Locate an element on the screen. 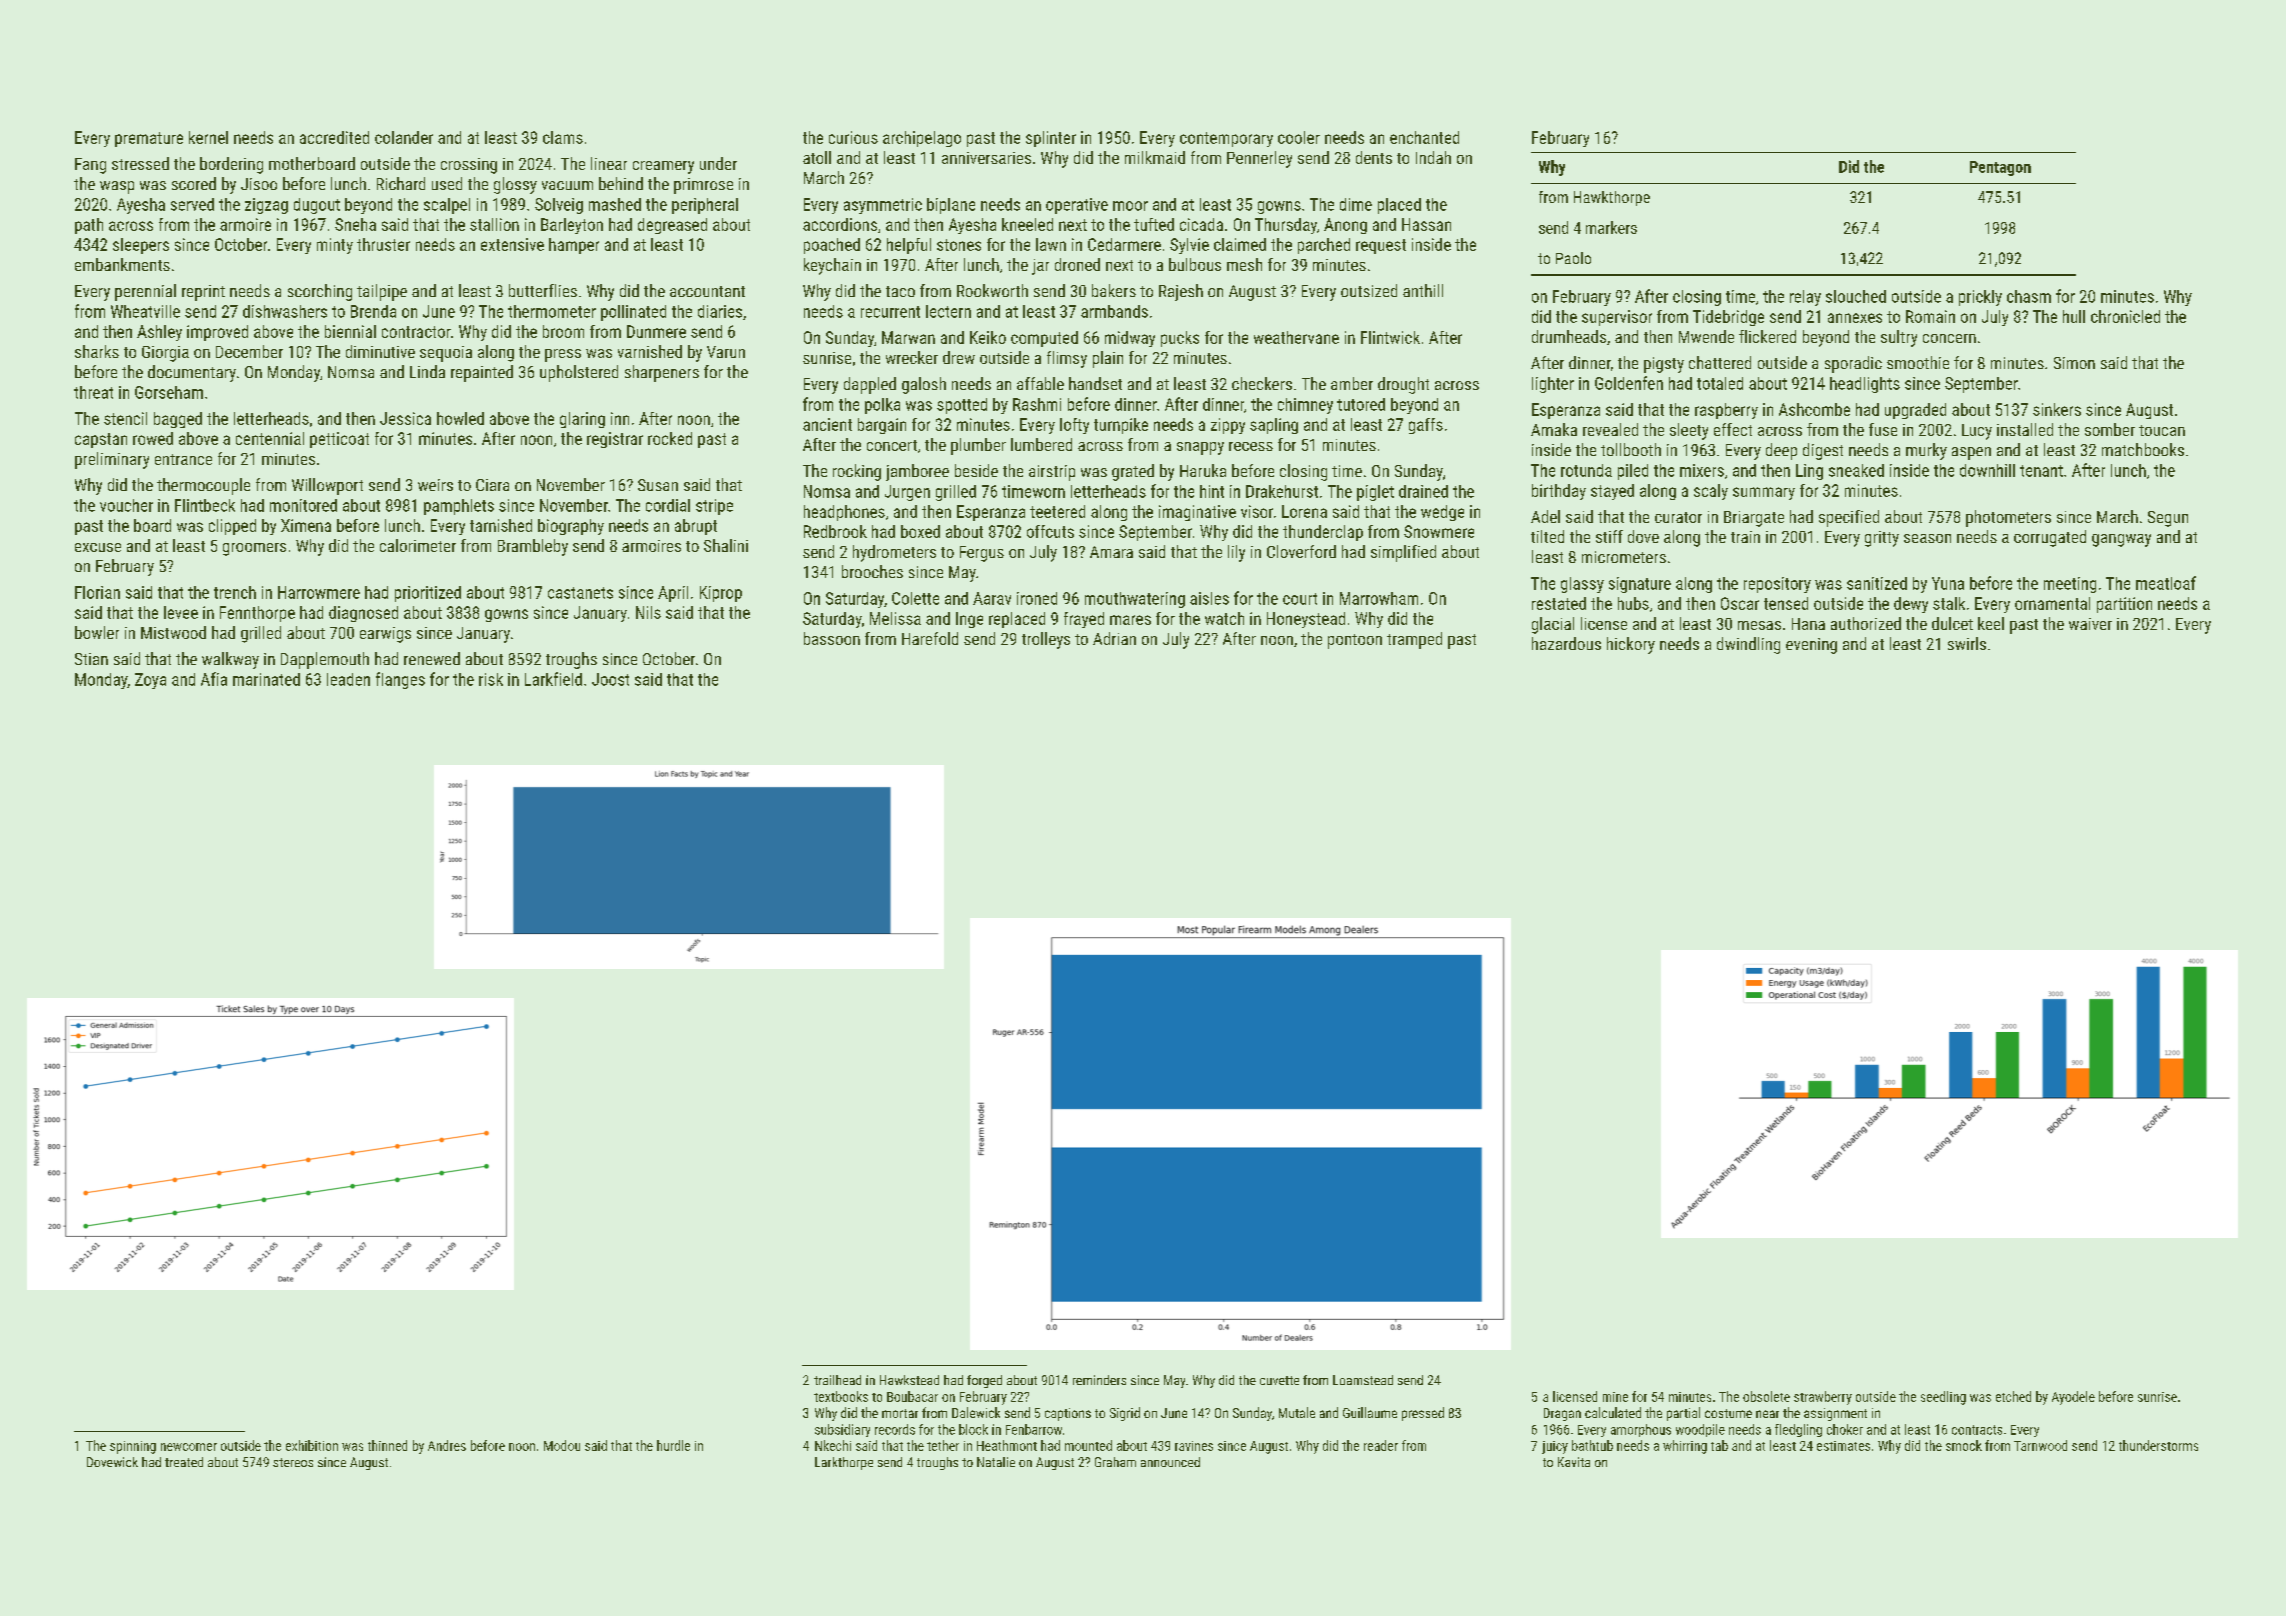  Larkthorpe is located at coordinates (844, 1463).
